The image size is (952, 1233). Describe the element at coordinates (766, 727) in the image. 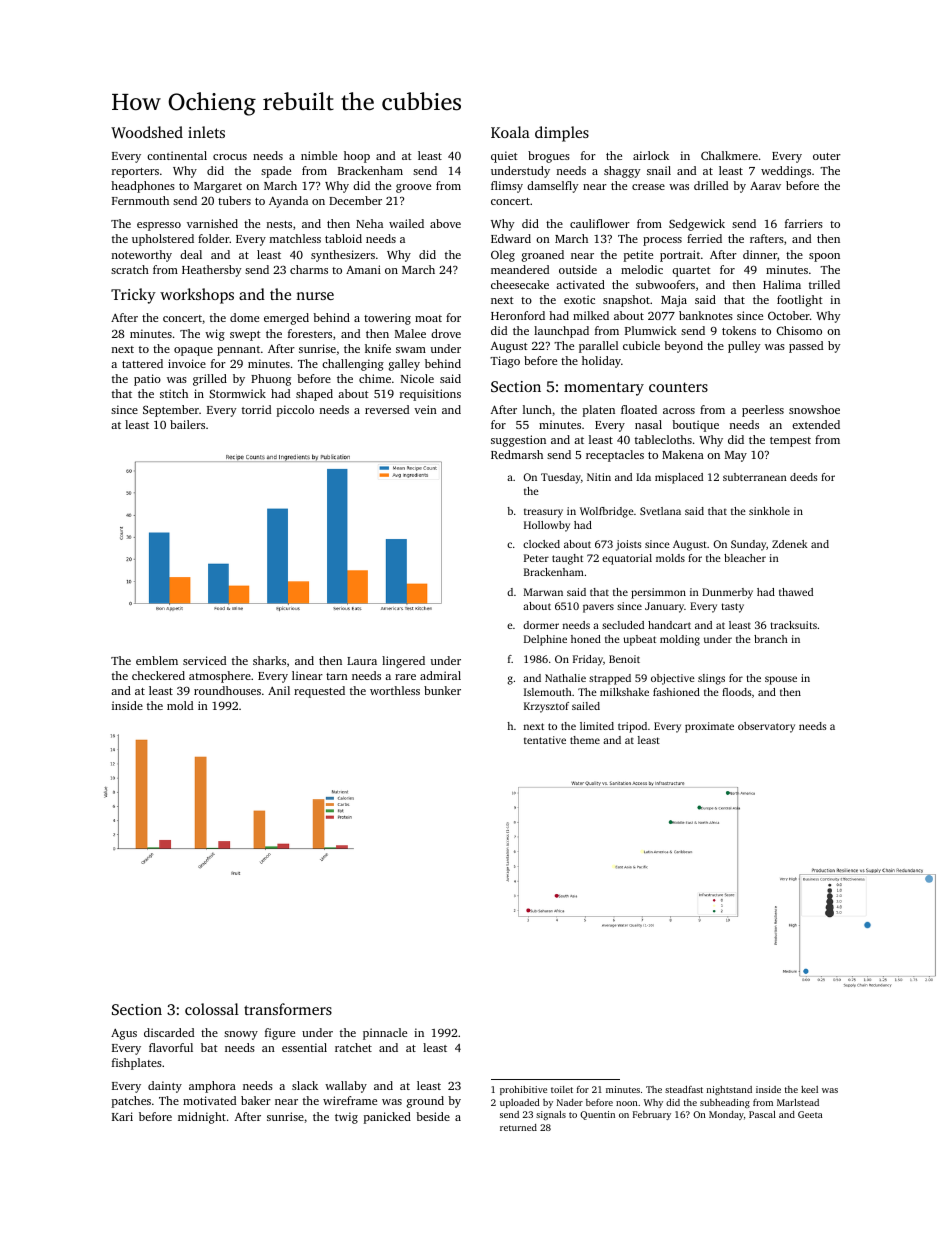

I see `observatory` at that location.
